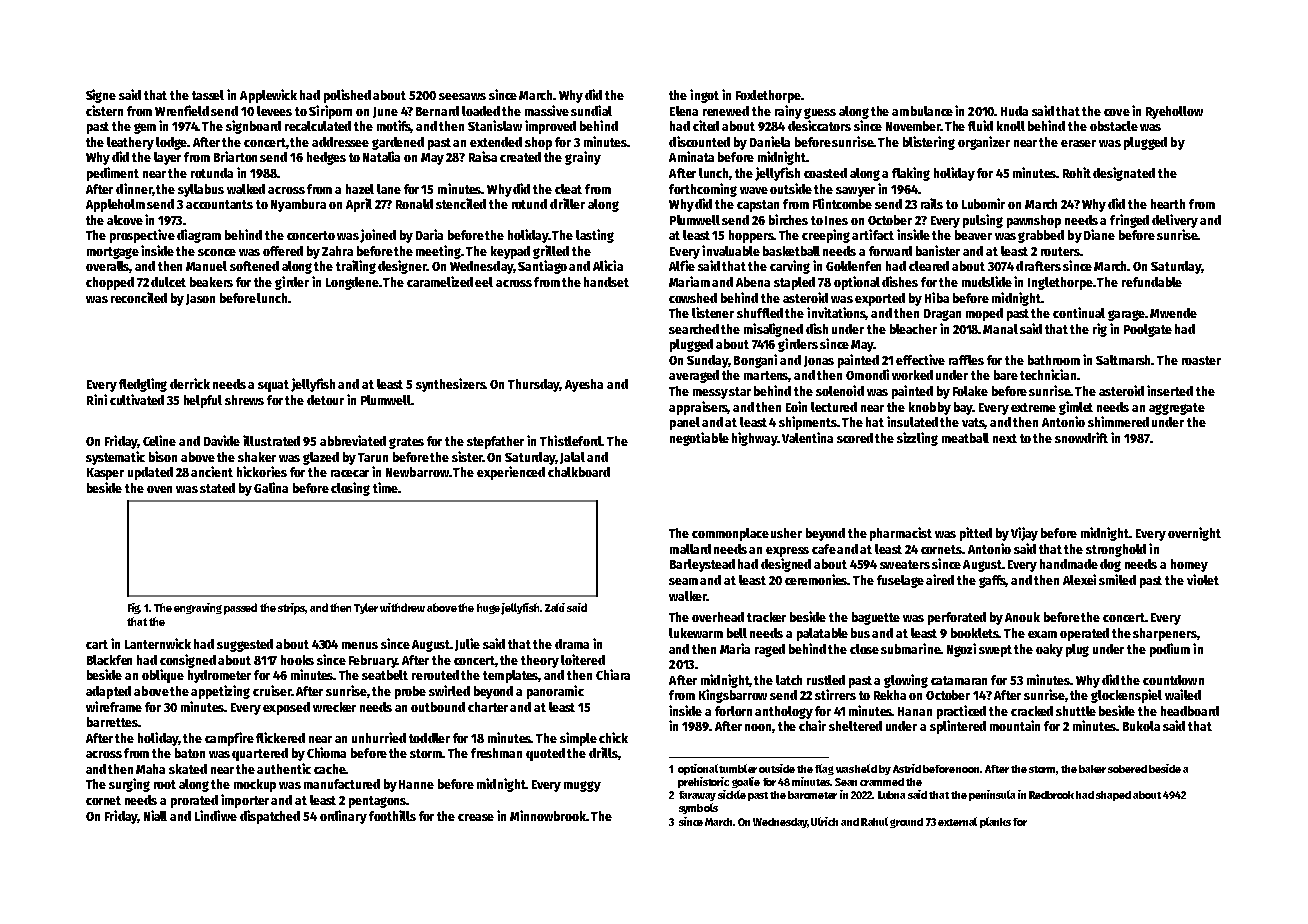 This page has width=1308, height=924. Describe the element at coordinates (1014, 111) in the page. I see `Huda` at that location.
